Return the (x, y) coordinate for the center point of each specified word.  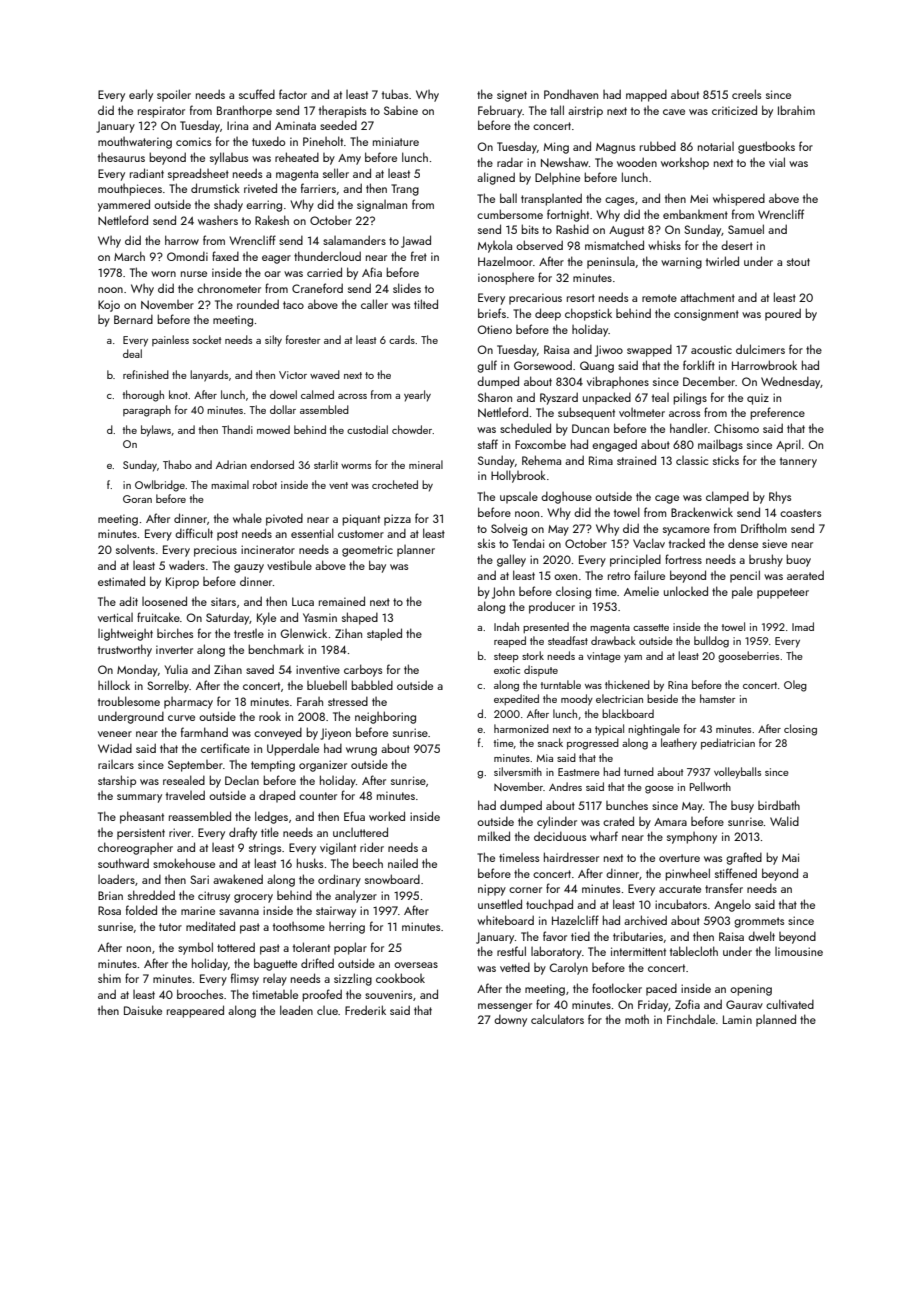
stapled (384, 634)
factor (293, 94)
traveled (185, 795)
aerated (805, 575)
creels (746, 94)
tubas (395, 94)
